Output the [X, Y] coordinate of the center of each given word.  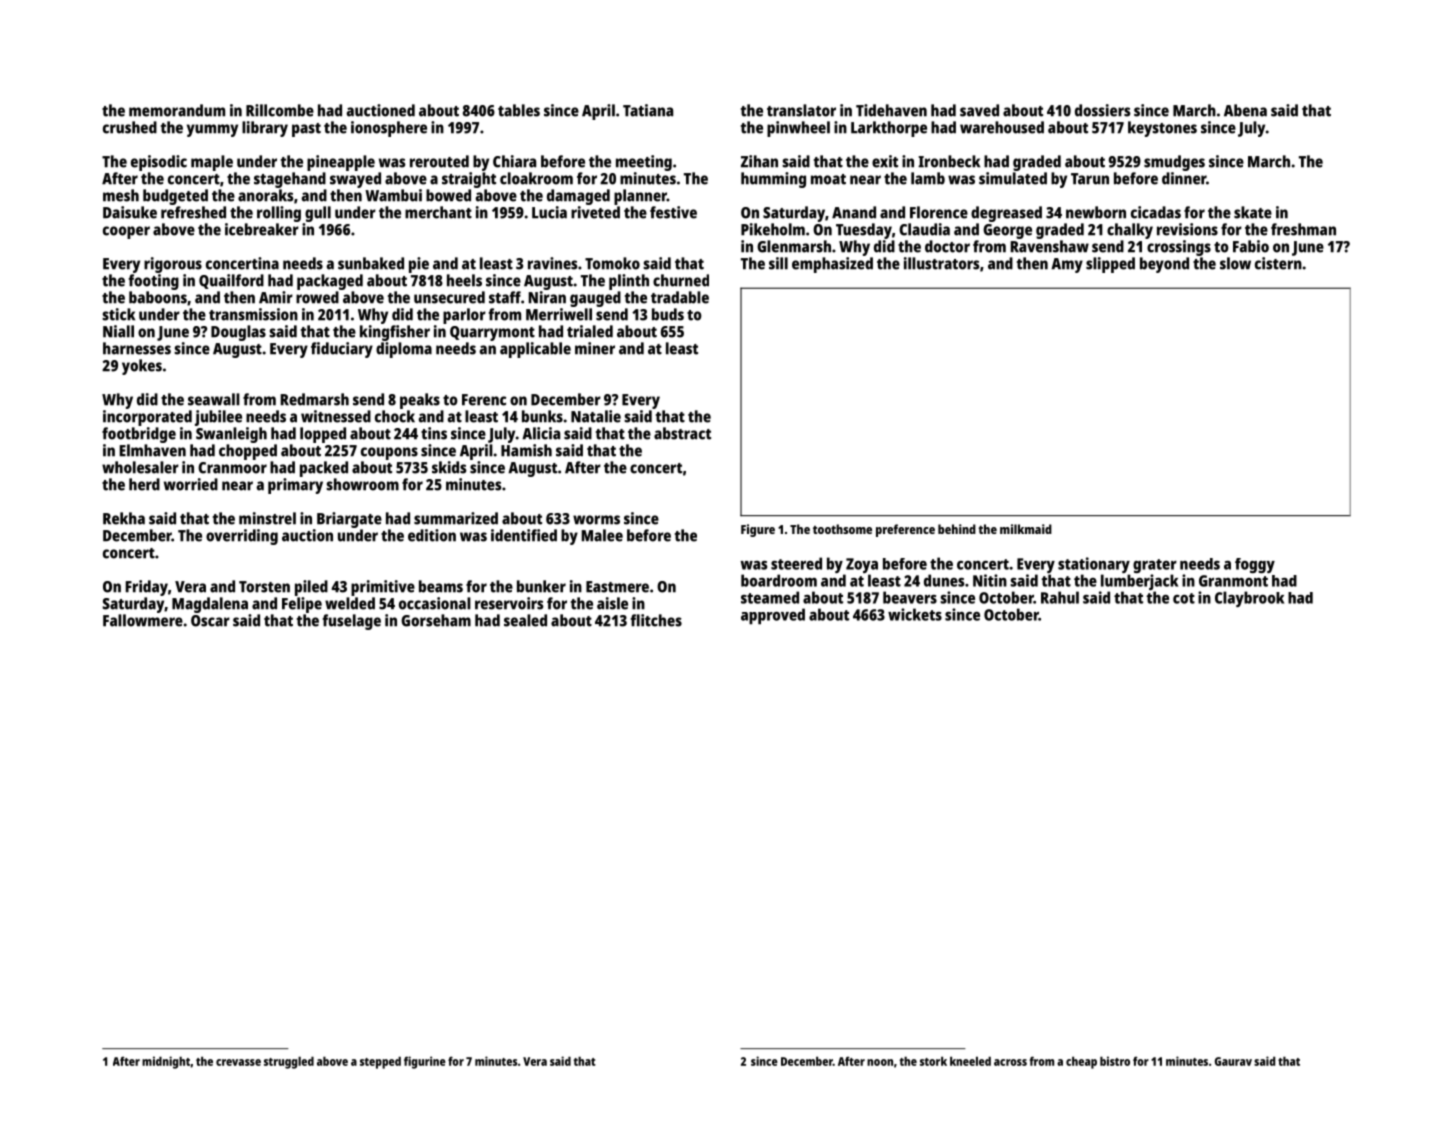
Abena [1245, 110]
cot [1184, 598]
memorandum [177, 110]
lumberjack [1139, 582]
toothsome [842, 529]
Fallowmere [143, 620]
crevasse [238, 1062]
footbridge [139, 435]
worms [596, 520]
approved [773, 616]
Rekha [124, 518]
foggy [1255, 565]
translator [801, 110]
